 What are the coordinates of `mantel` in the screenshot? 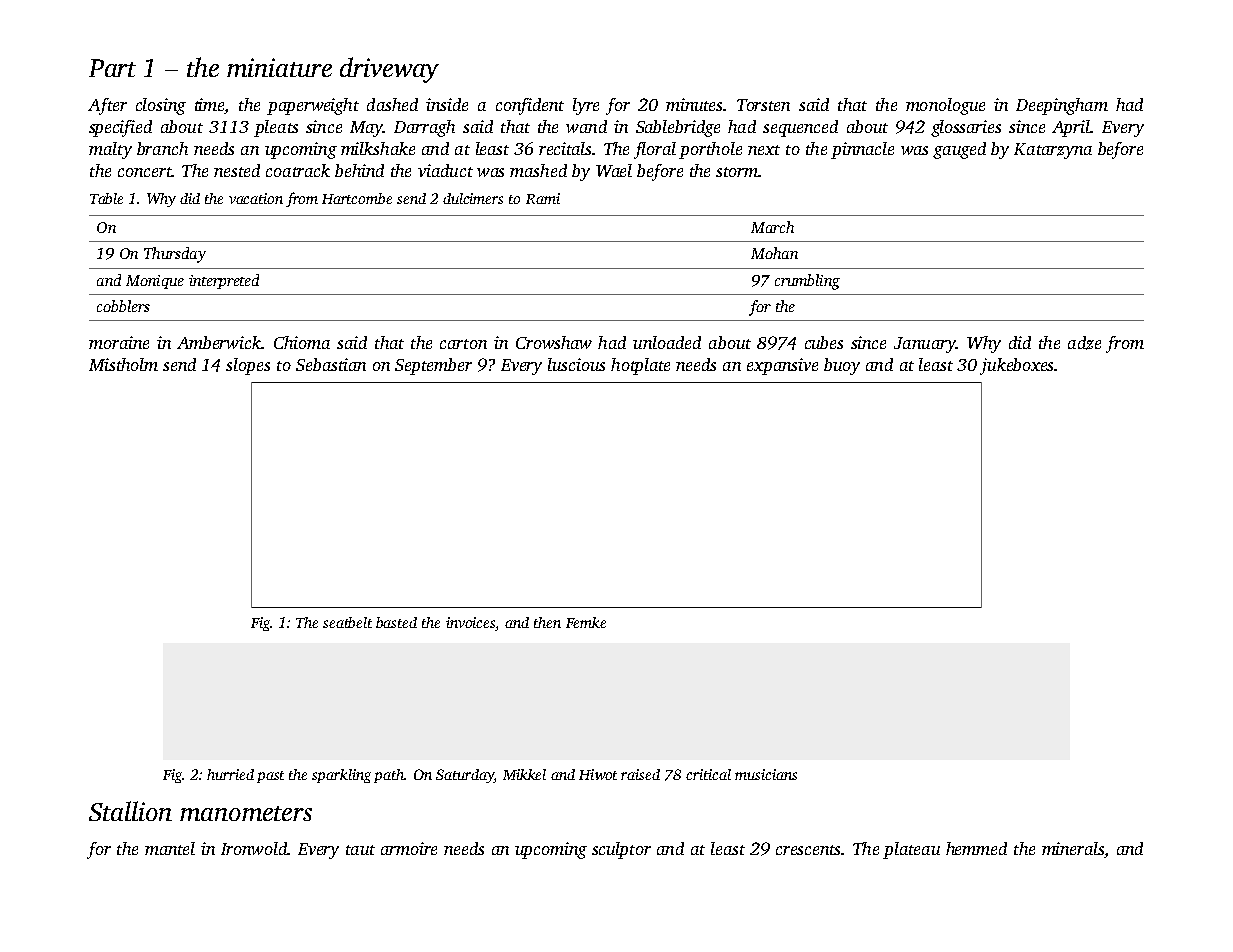 It's located at (170, 848).
